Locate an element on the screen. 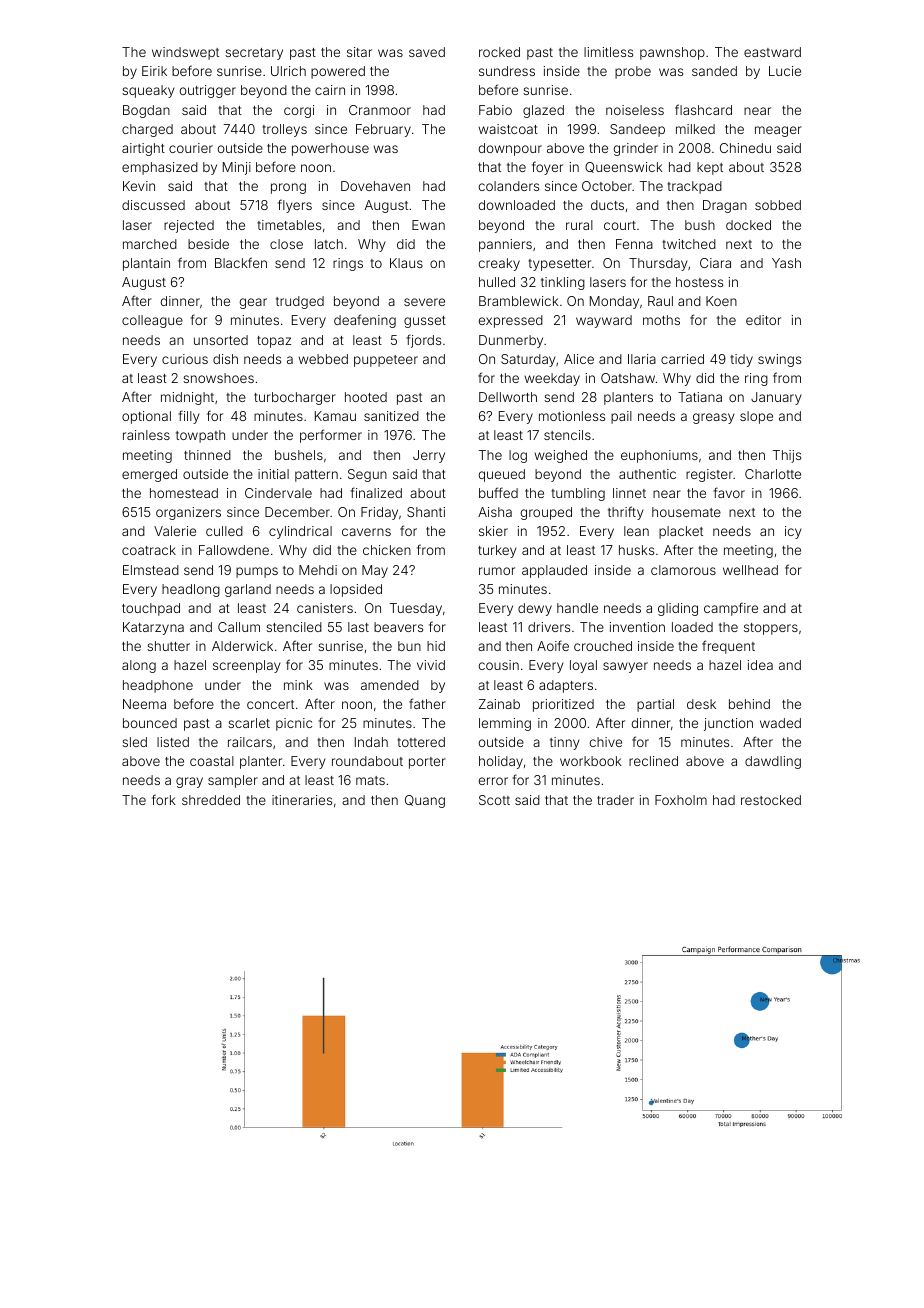  sled is located at coordinates (134, 742).
